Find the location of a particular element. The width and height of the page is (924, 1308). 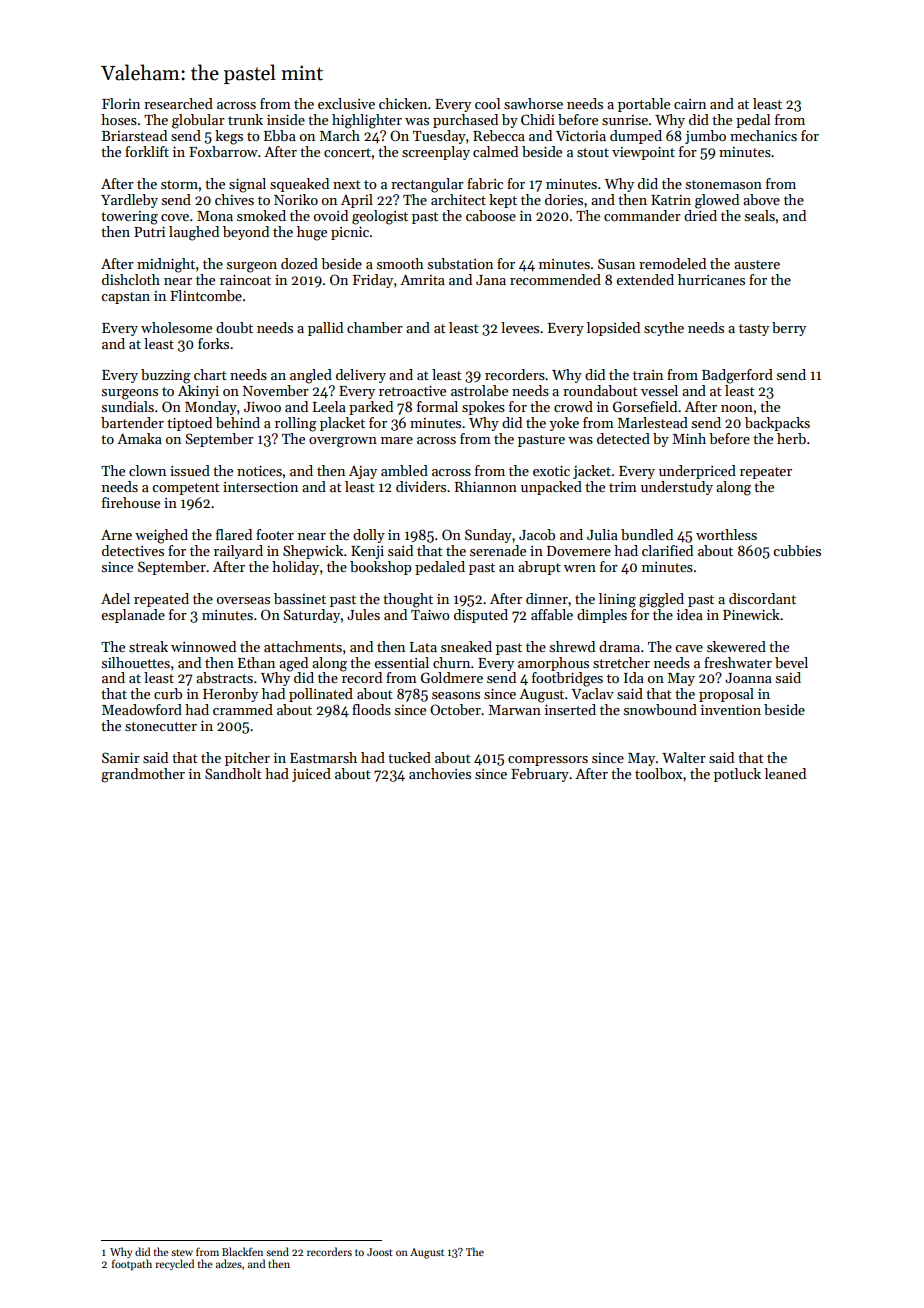

cubbies is located at coordinates (797, 550).
